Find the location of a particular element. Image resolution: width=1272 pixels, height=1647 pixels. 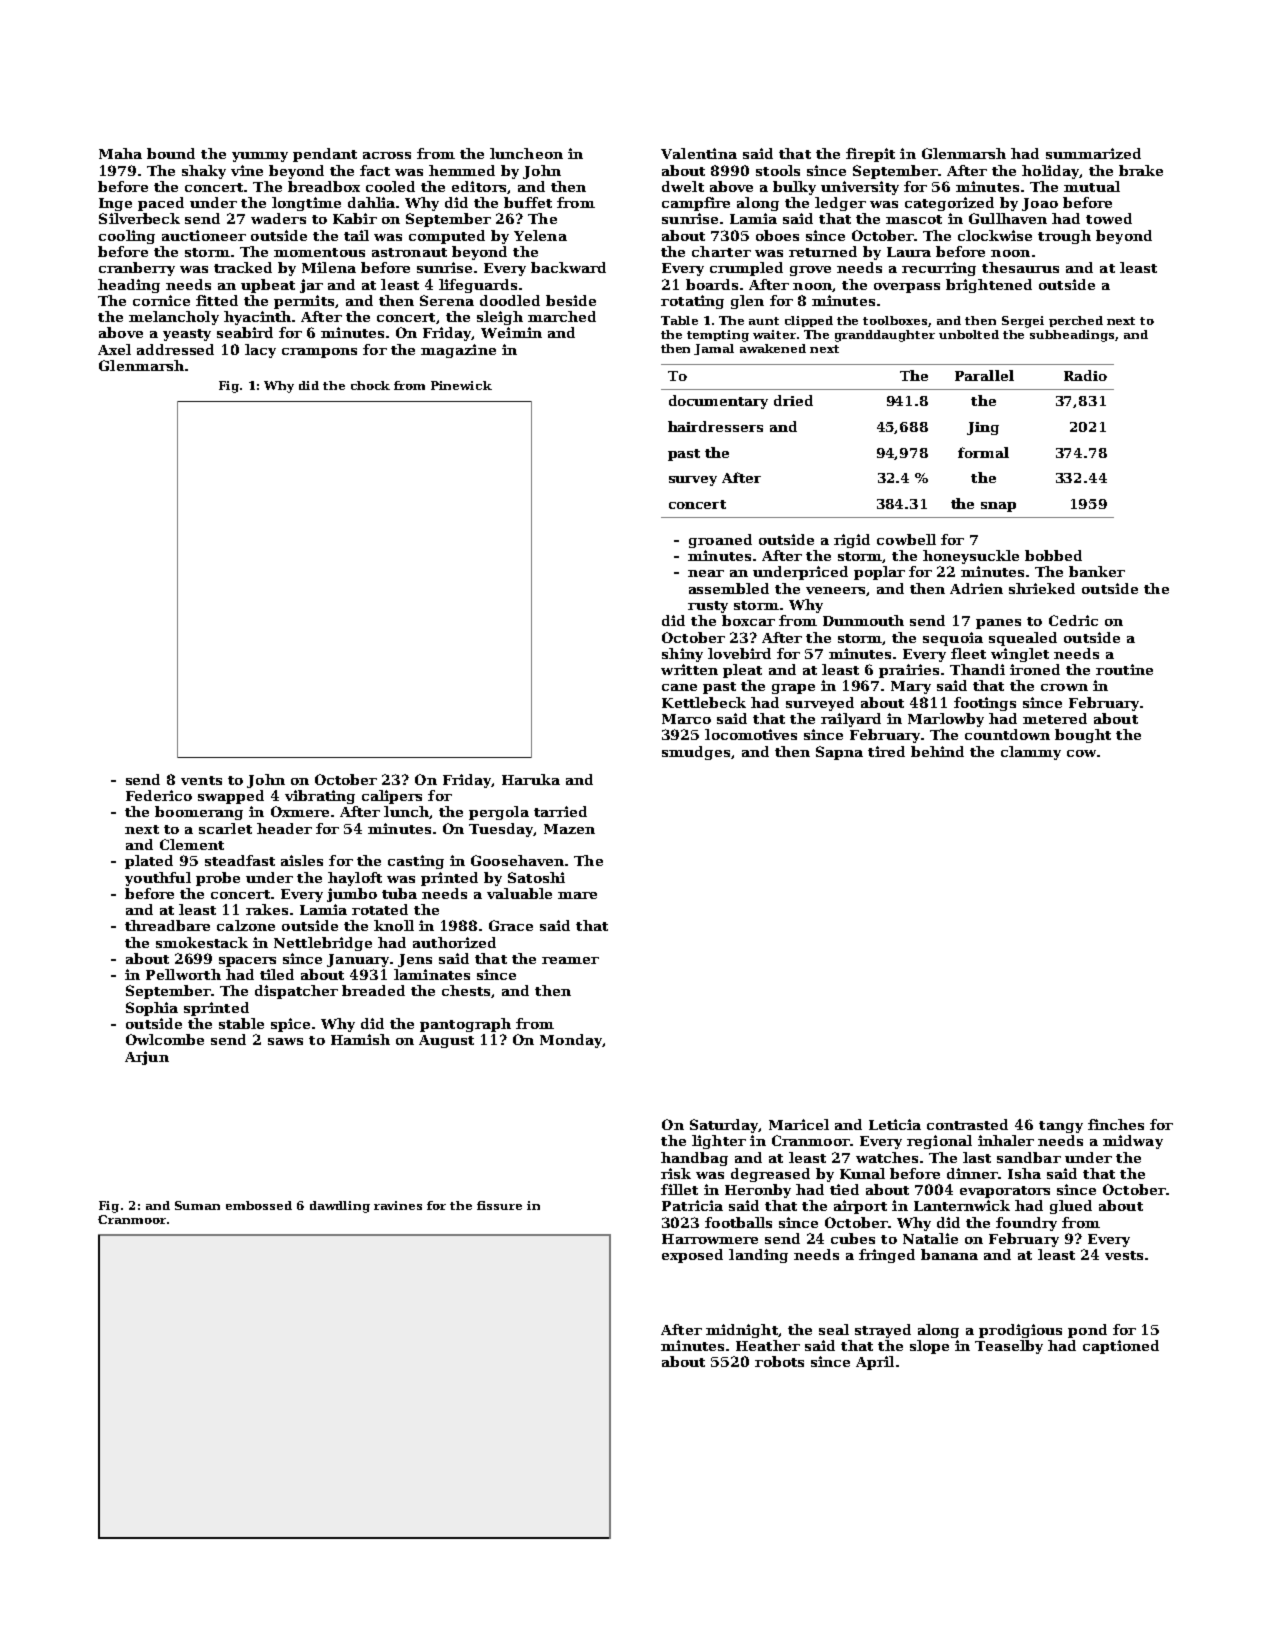

vents is located at coordinates (201, 780).
